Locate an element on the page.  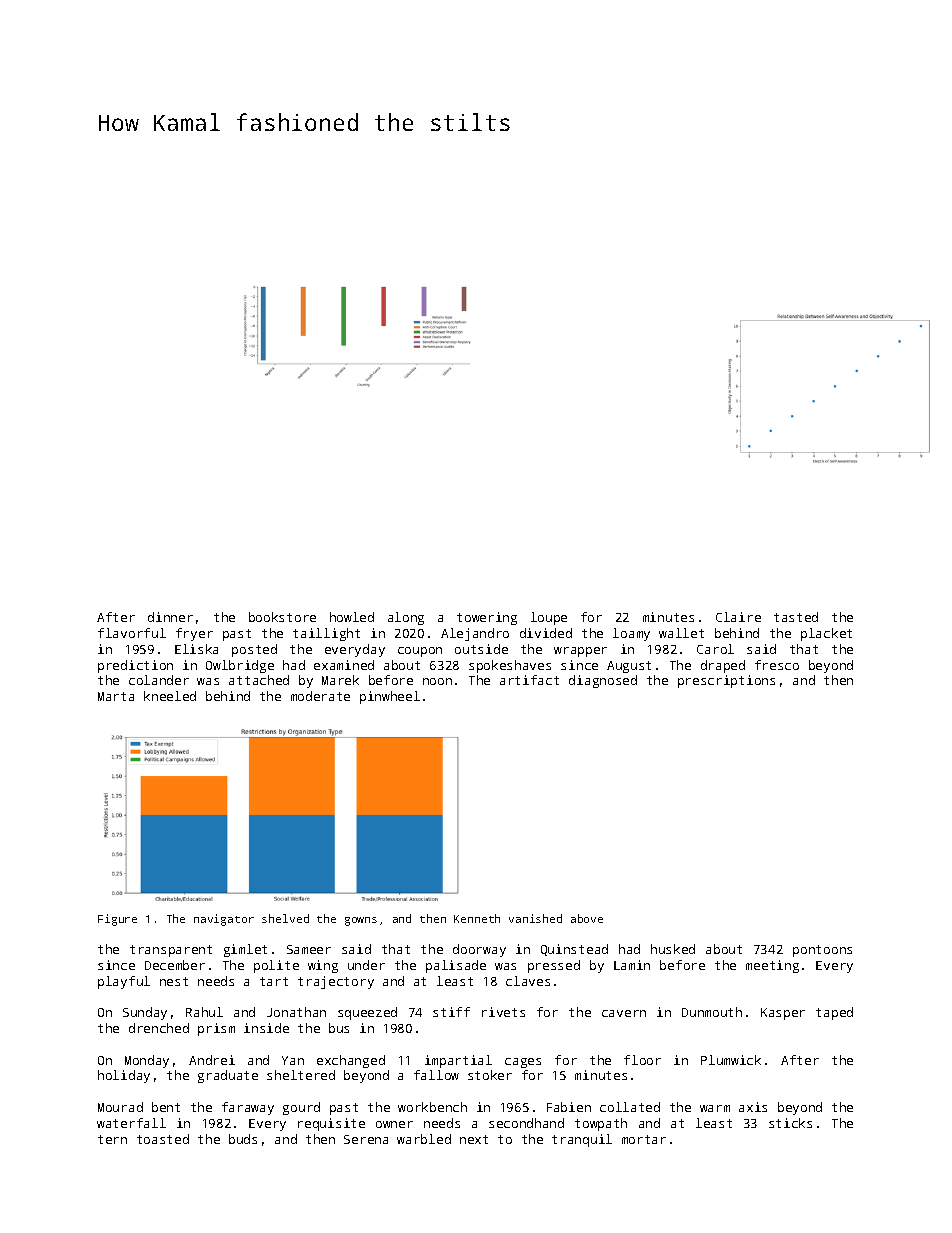
mortar is located at coordinates (644, 1139).
